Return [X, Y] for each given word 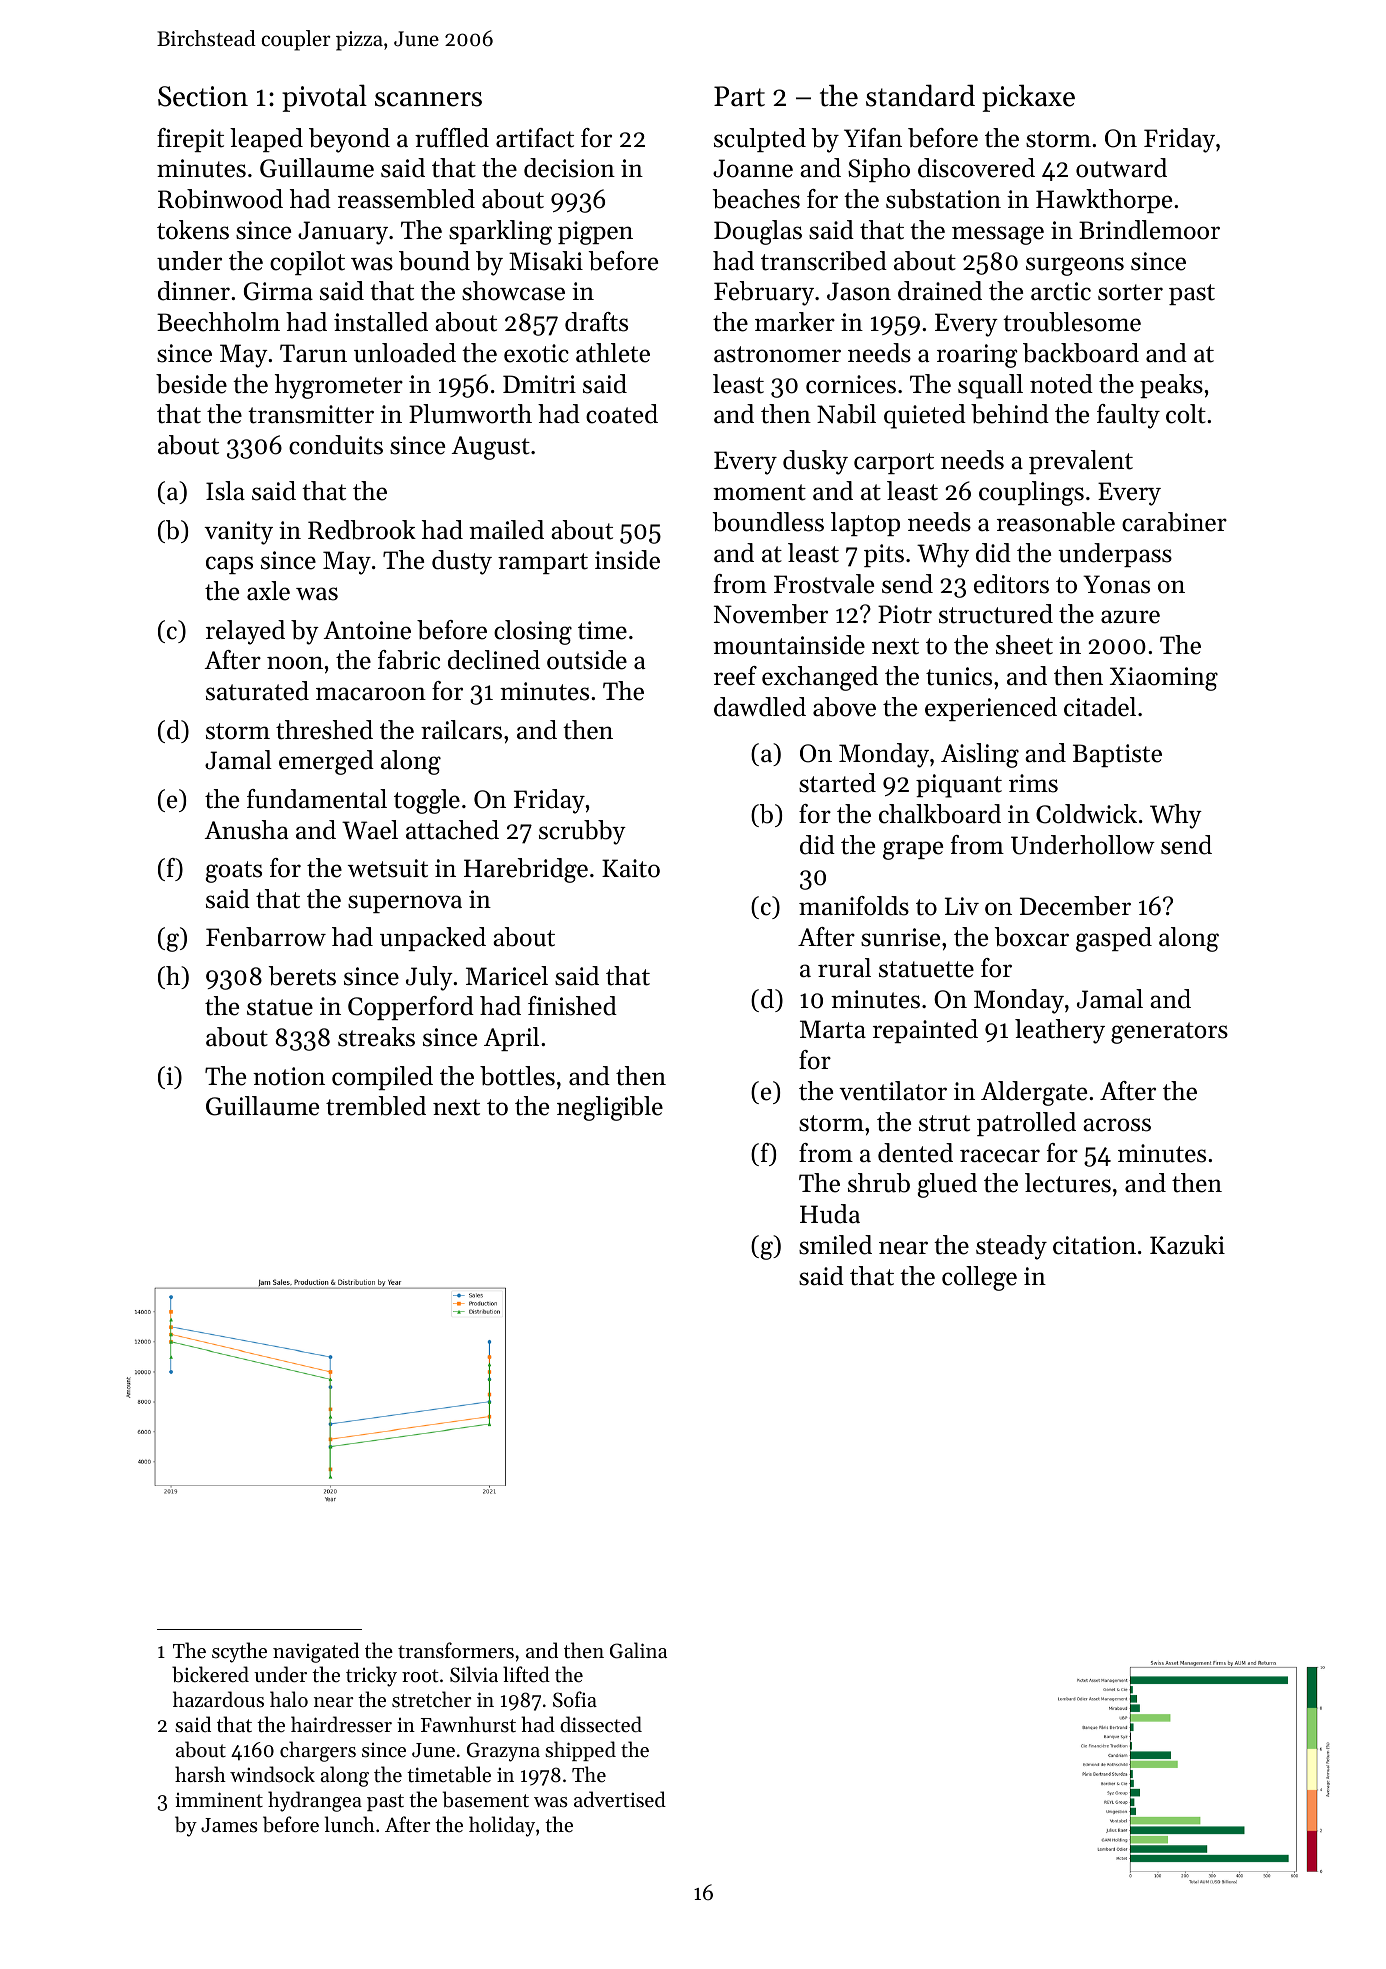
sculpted [760, 140]
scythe [239, 1652]
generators [1169, 1033]
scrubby [582, 832]
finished [572, 1006]
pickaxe [1028, 98]
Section [203, 96]
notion [289, 1076]
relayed [245, 632]
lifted [526, 1674]
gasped [1114, 939]
